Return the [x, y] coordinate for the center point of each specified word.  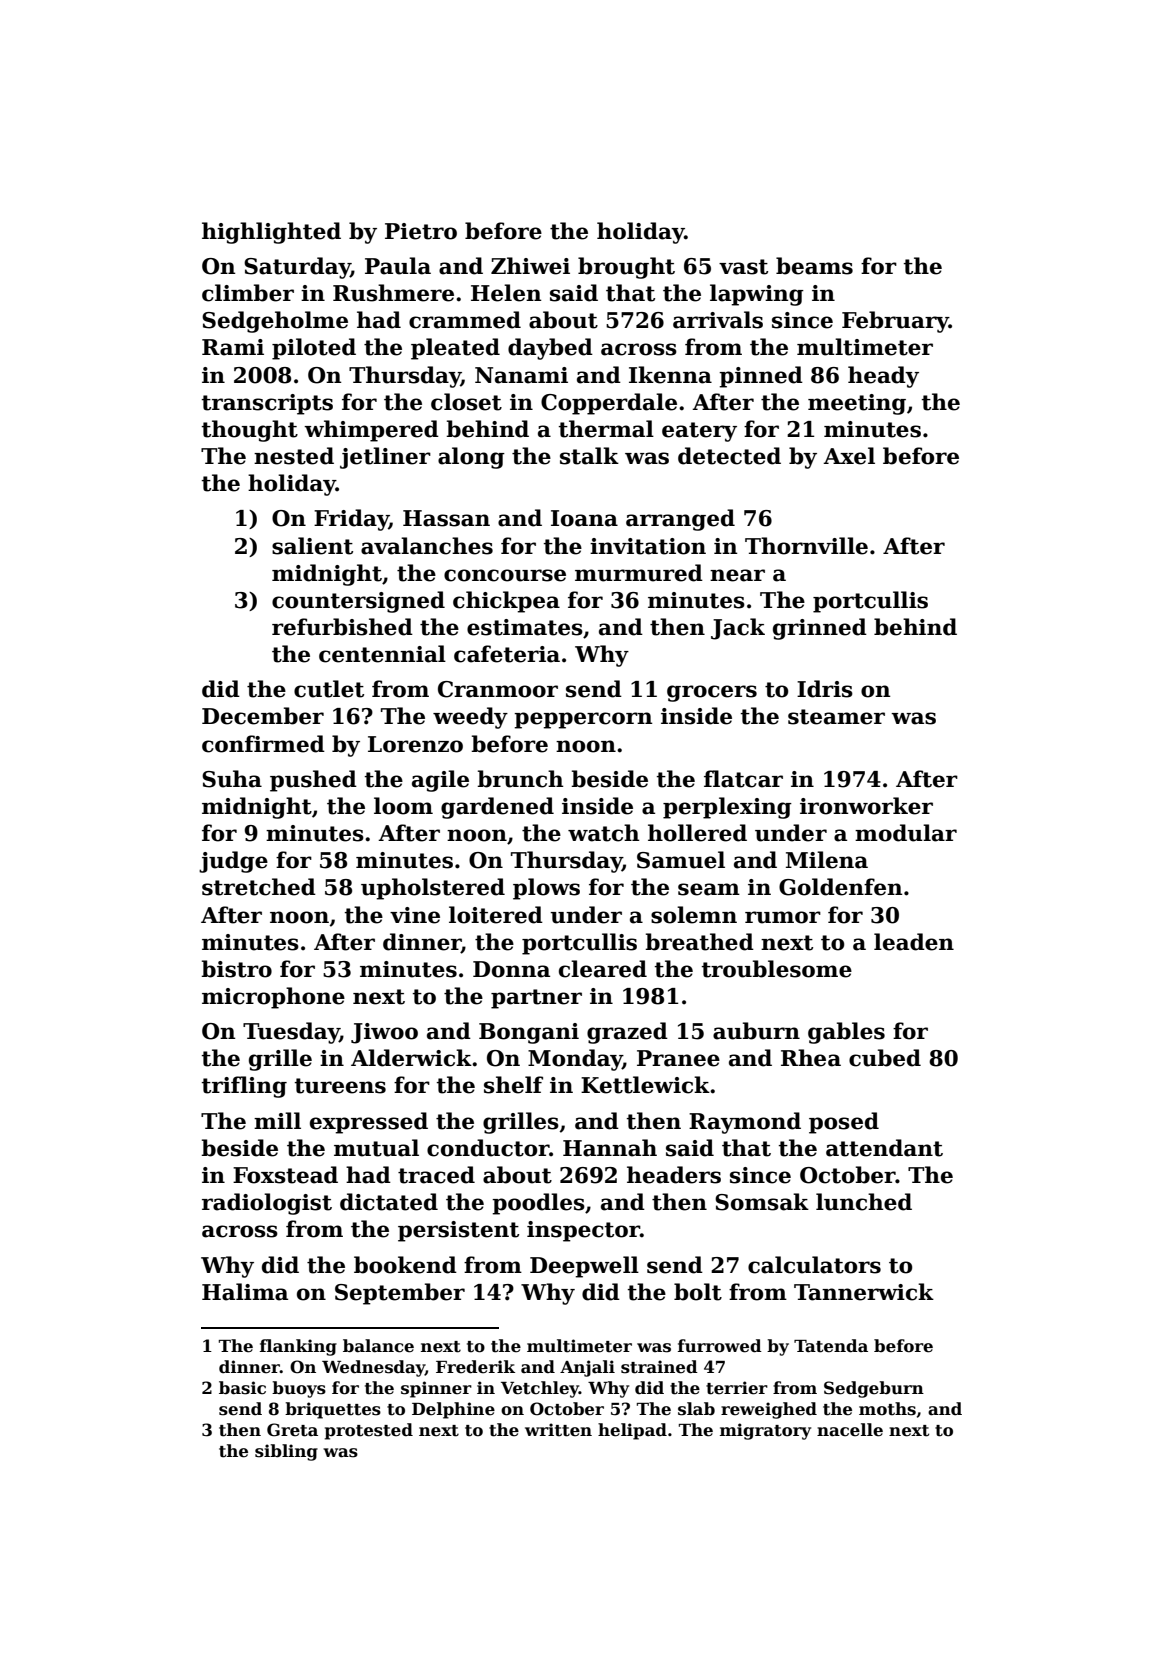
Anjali [587, 1368]
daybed [550, 349]
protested [369, 1431]
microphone [273, 998]
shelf [513, 1085]
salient [312, 546]
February [895, 322]
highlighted [271, 233]
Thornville [806, 546]
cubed [885, 1058]
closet [466, 402]
